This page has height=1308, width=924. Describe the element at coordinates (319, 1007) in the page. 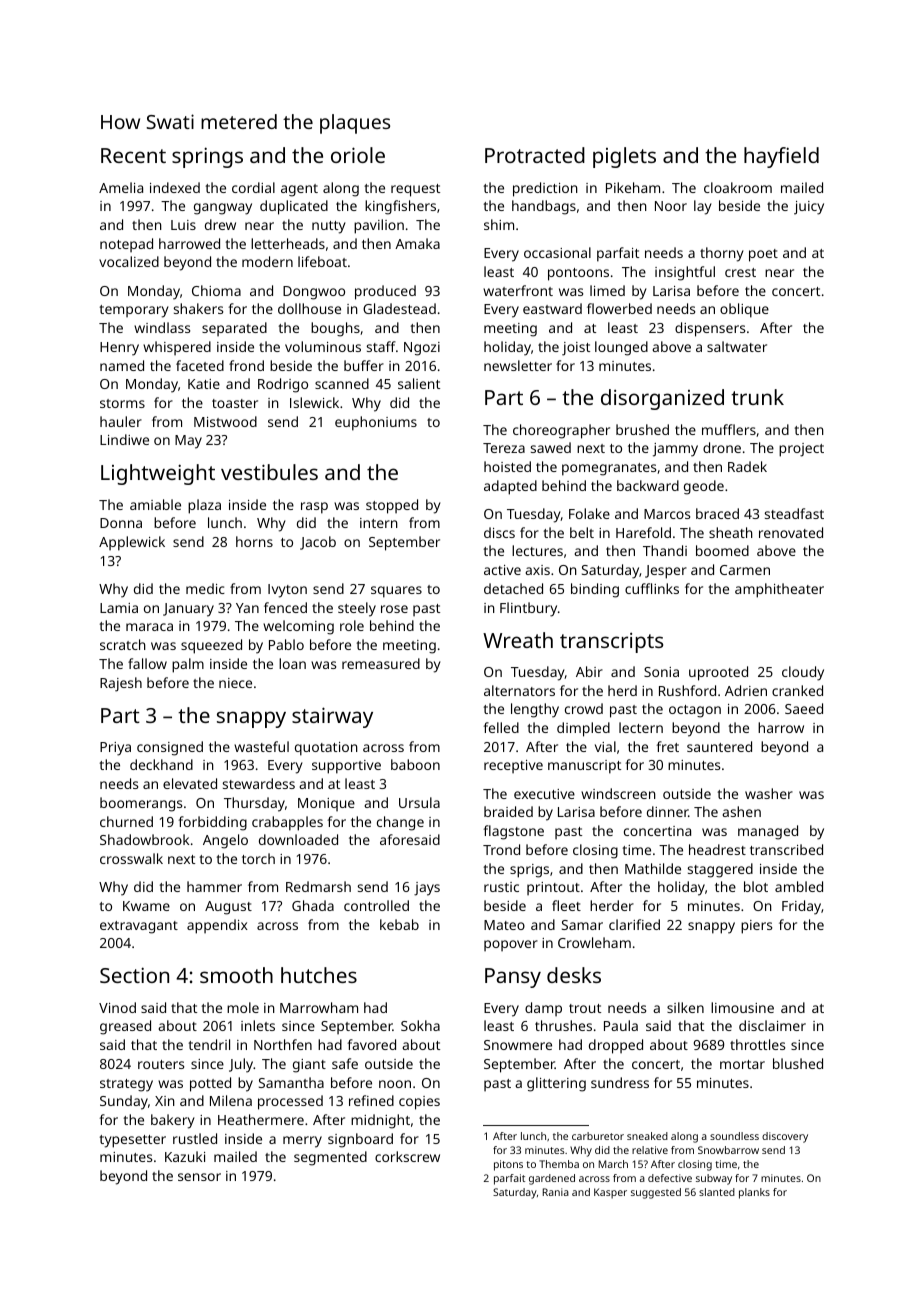

I see `Marrowham` at that location.
